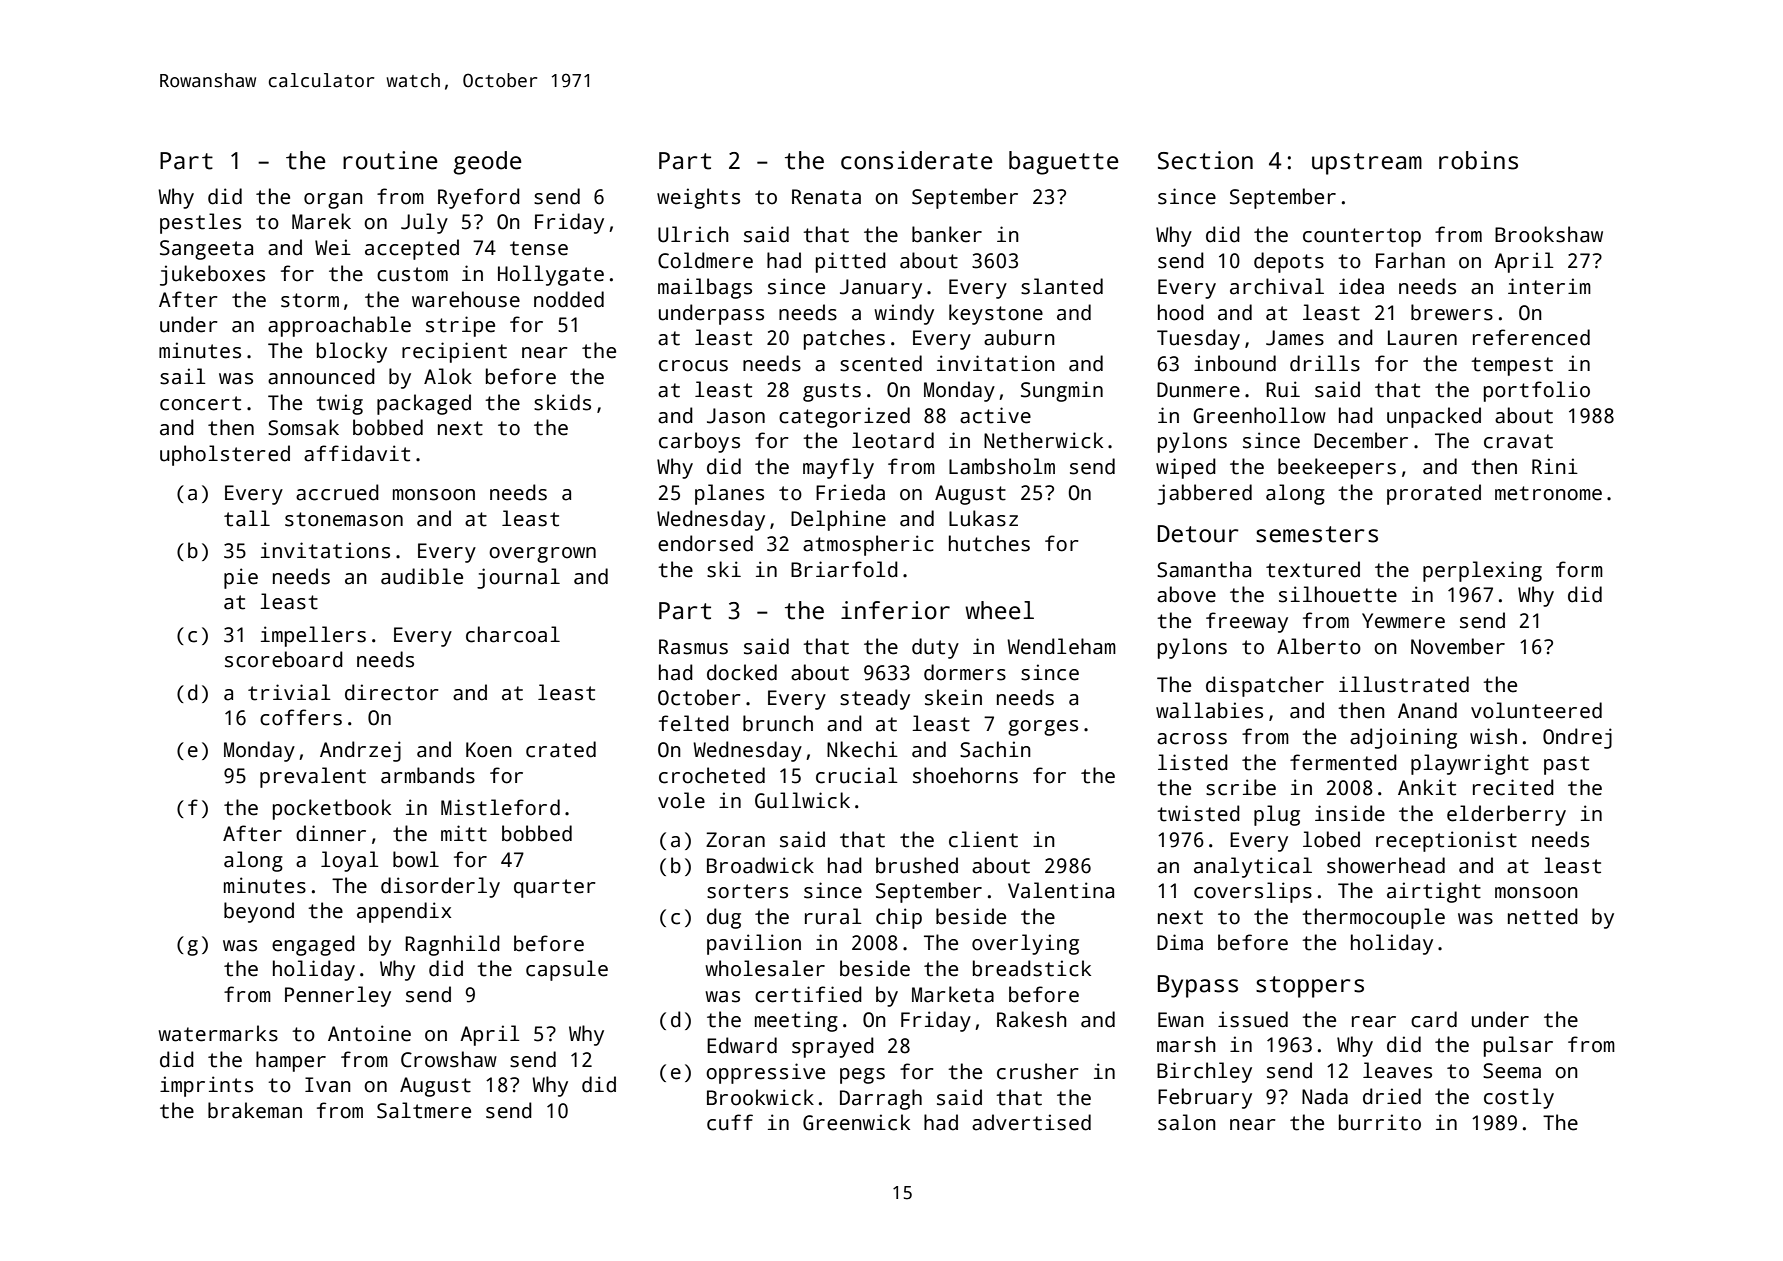 This image has width=1783, height=1261. What do you see at coordinates (1198, 813) in the image?
I see `twisted` at bounding box center [1198, 813].
